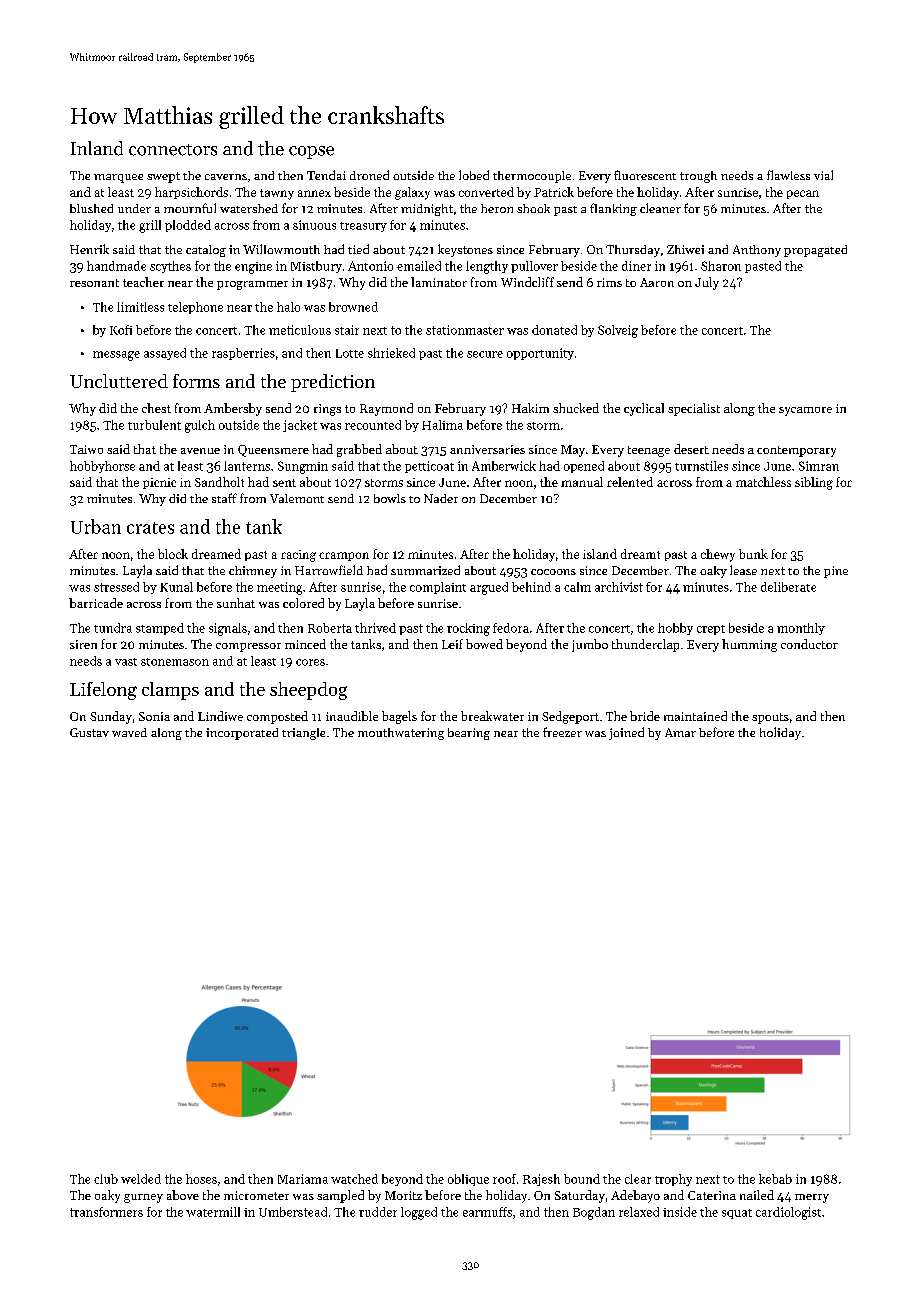  What do you see at coordinates (201, 1179) in the screenshot?
I see `hoses` at bounding box center [201, 1179].
